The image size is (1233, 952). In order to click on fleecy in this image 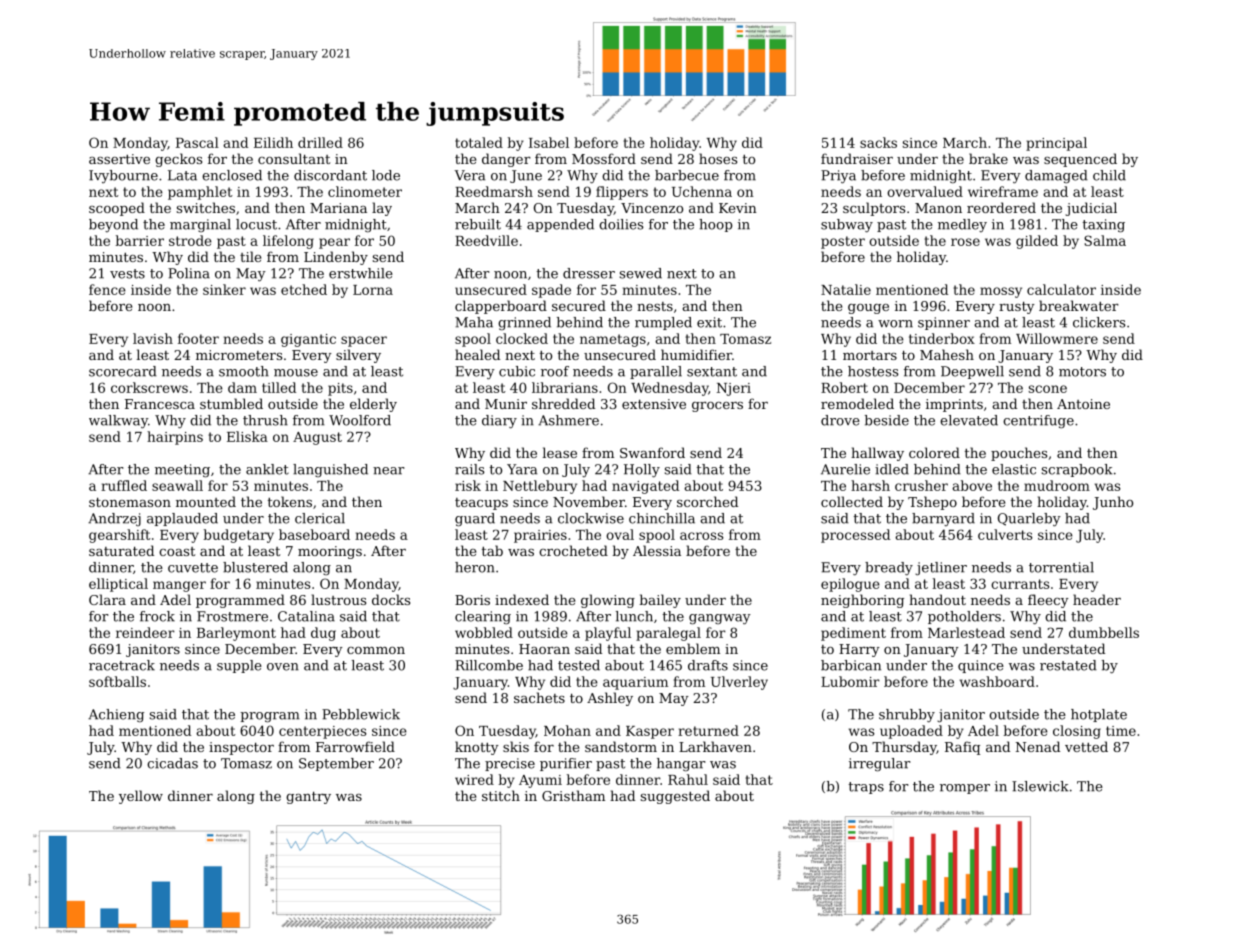, I will do `click(1048, 601)`.
